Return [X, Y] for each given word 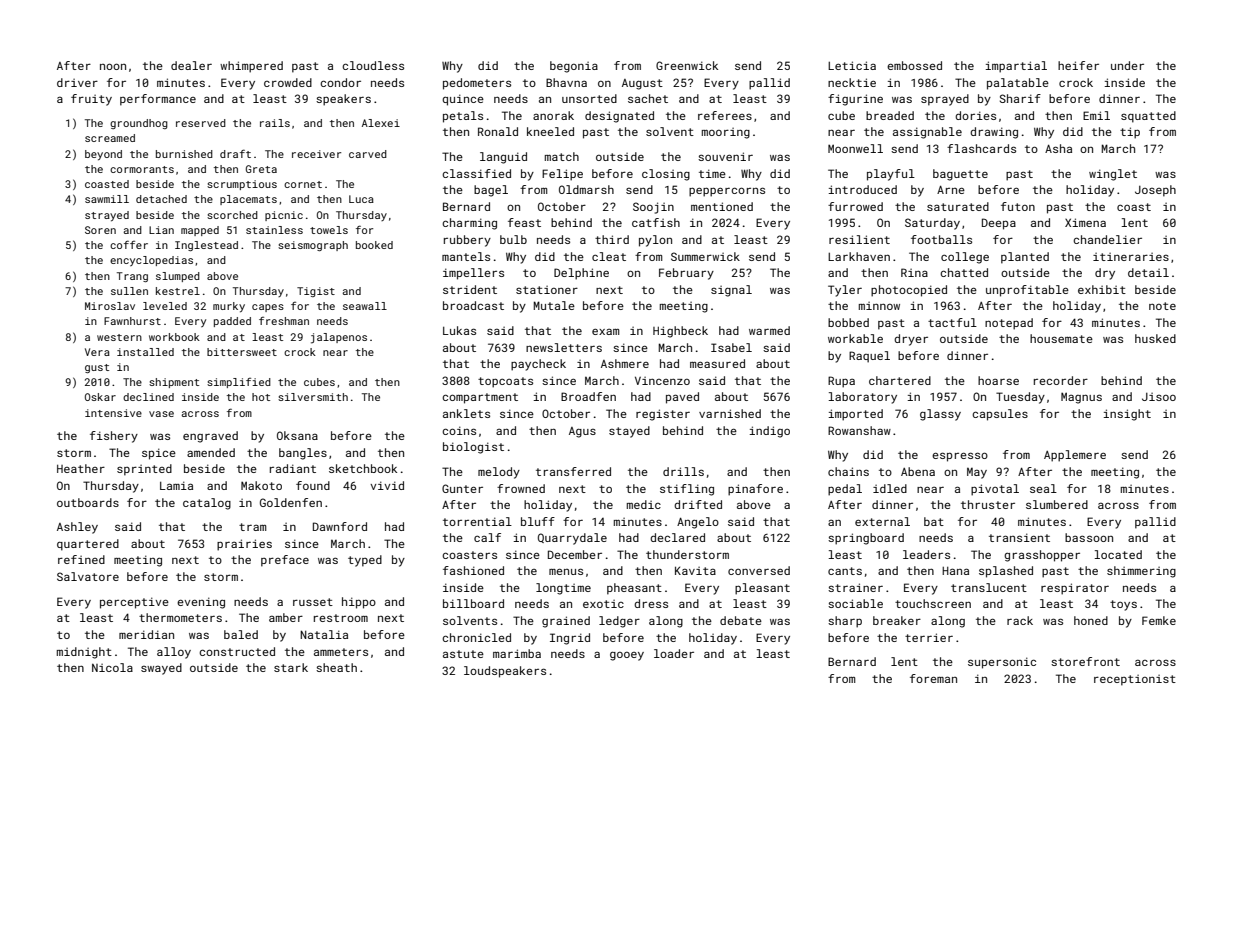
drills [683, 471]
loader [674, 653]
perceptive [134, 603]
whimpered [251, 67]
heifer [1078, 65]
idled [890, 488]
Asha [1058, 148]
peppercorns [727, 192]
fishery [114, 437]
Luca [361, 199]
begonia [574, 67]
